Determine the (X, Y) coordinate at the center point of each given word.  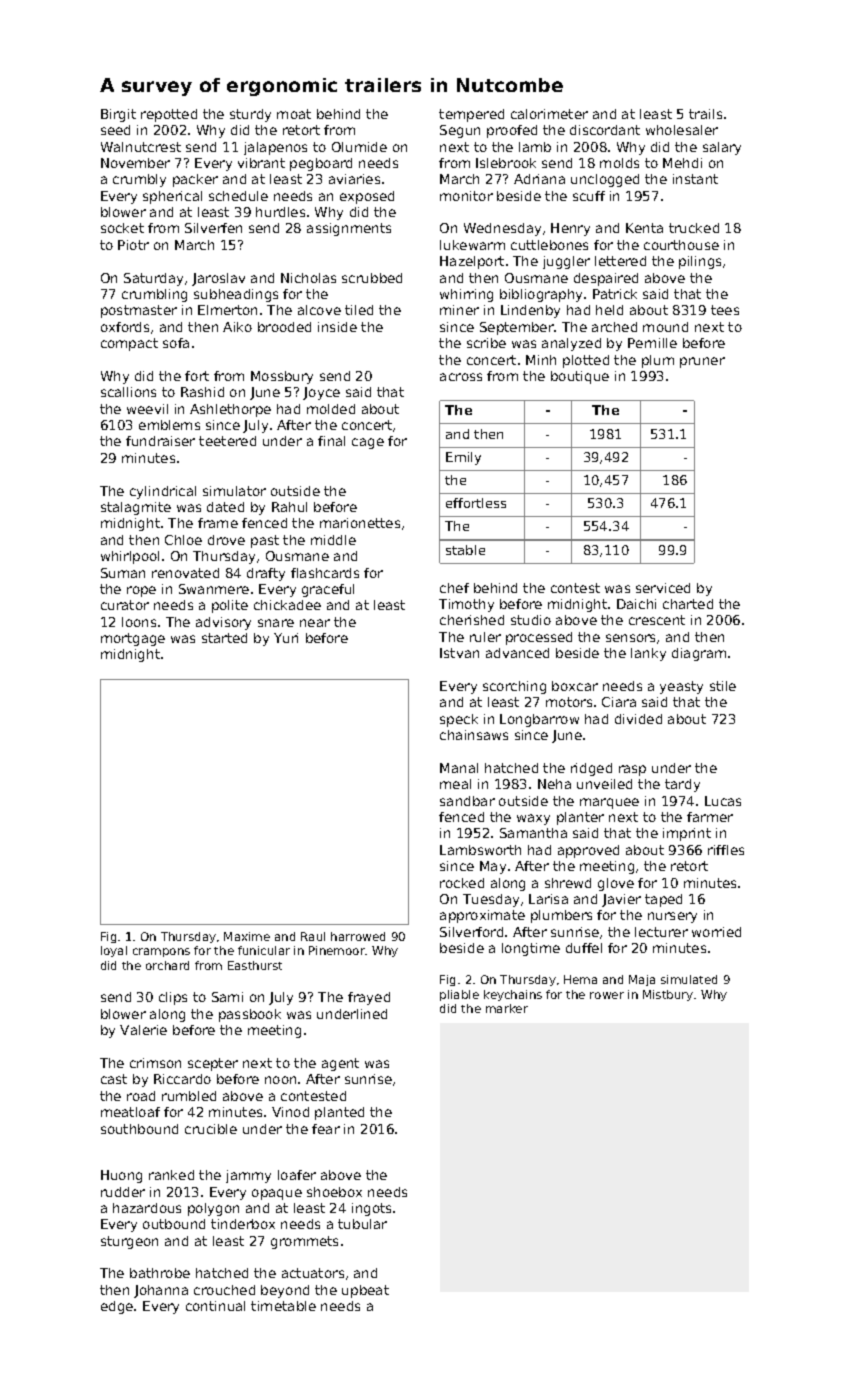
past (265, 541)
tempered (471, 115)
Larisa (548, 899)
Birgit (118, 115)
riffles (726, 850)
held (609, 310)
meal (455, 784)
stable (465, 550)
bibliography (541, 295)
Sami (227, 997)
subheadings (236, 295)
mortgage (133, 639)
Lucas (723, 801)
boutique (580, 377)
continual (215, 1306)
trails (705, 114)
